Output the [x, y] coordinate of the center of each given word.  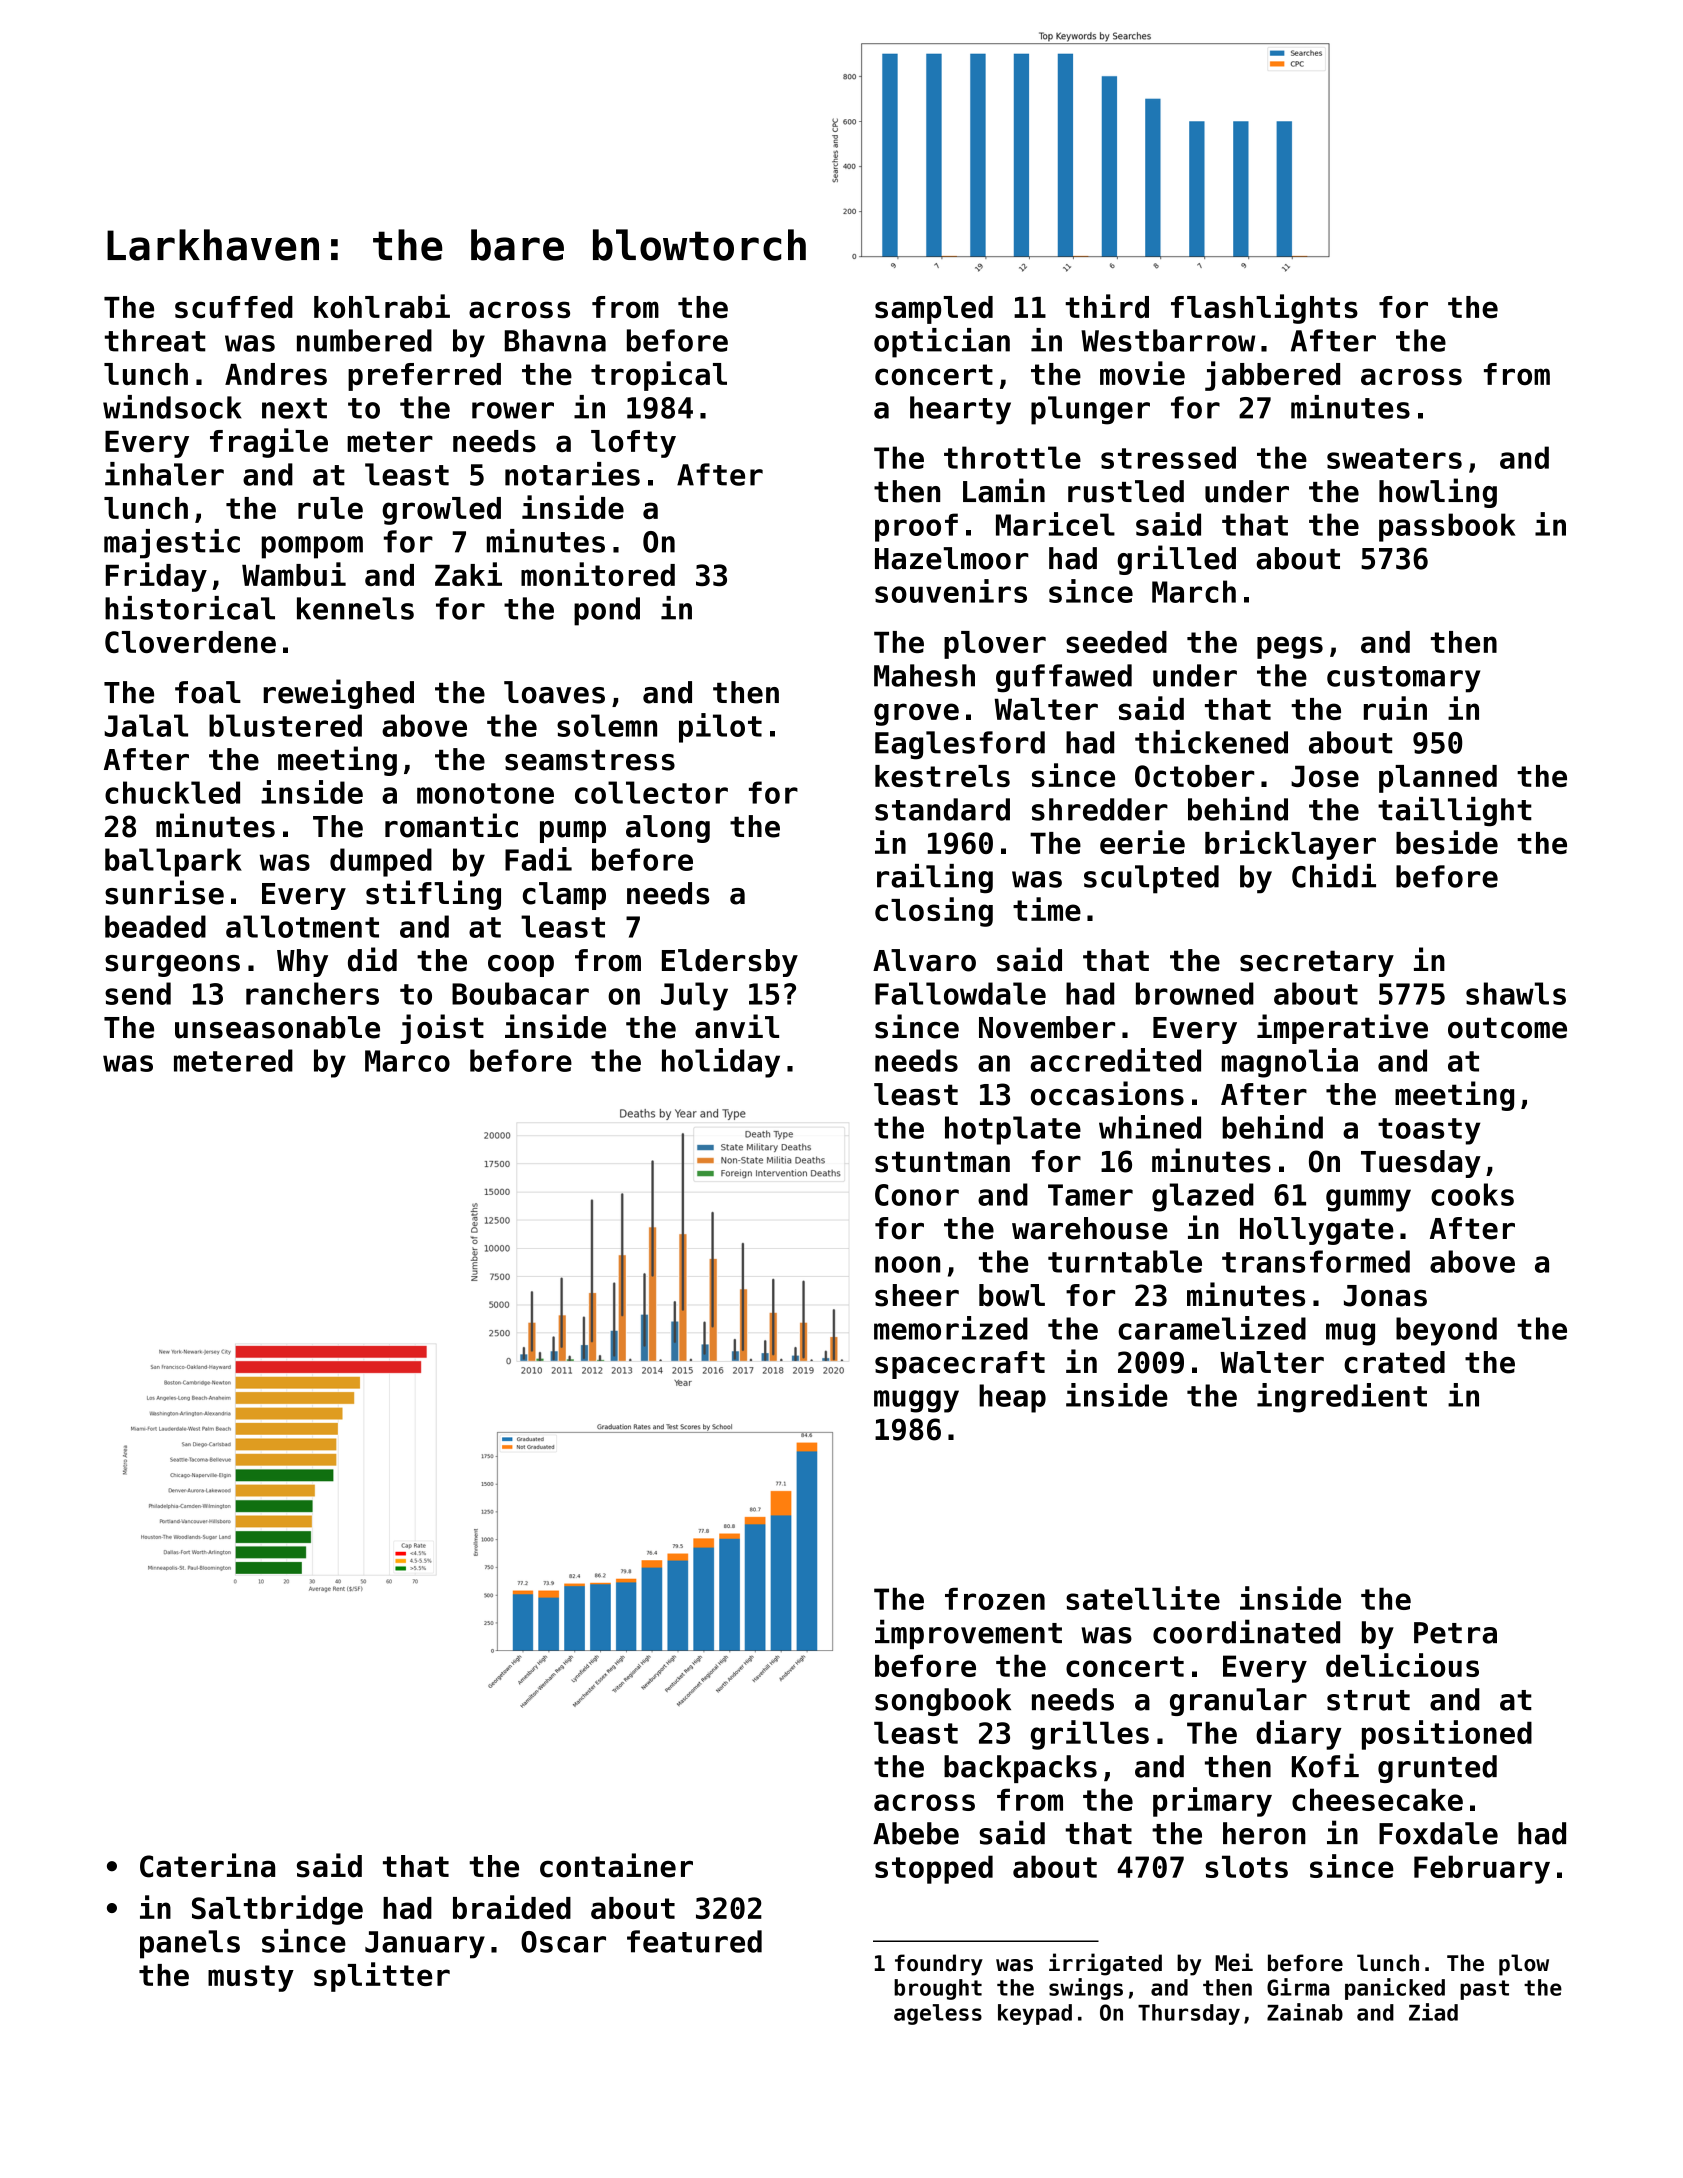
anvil [737, 1026]
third [1107, 306]
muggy [916, 1401]
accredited [1115, 1060]
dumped [381, 862]
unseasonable [277, 1027]
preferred [424, 377]
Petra [1455, 1633]
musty [251, 1978]
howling [1438, 493]
